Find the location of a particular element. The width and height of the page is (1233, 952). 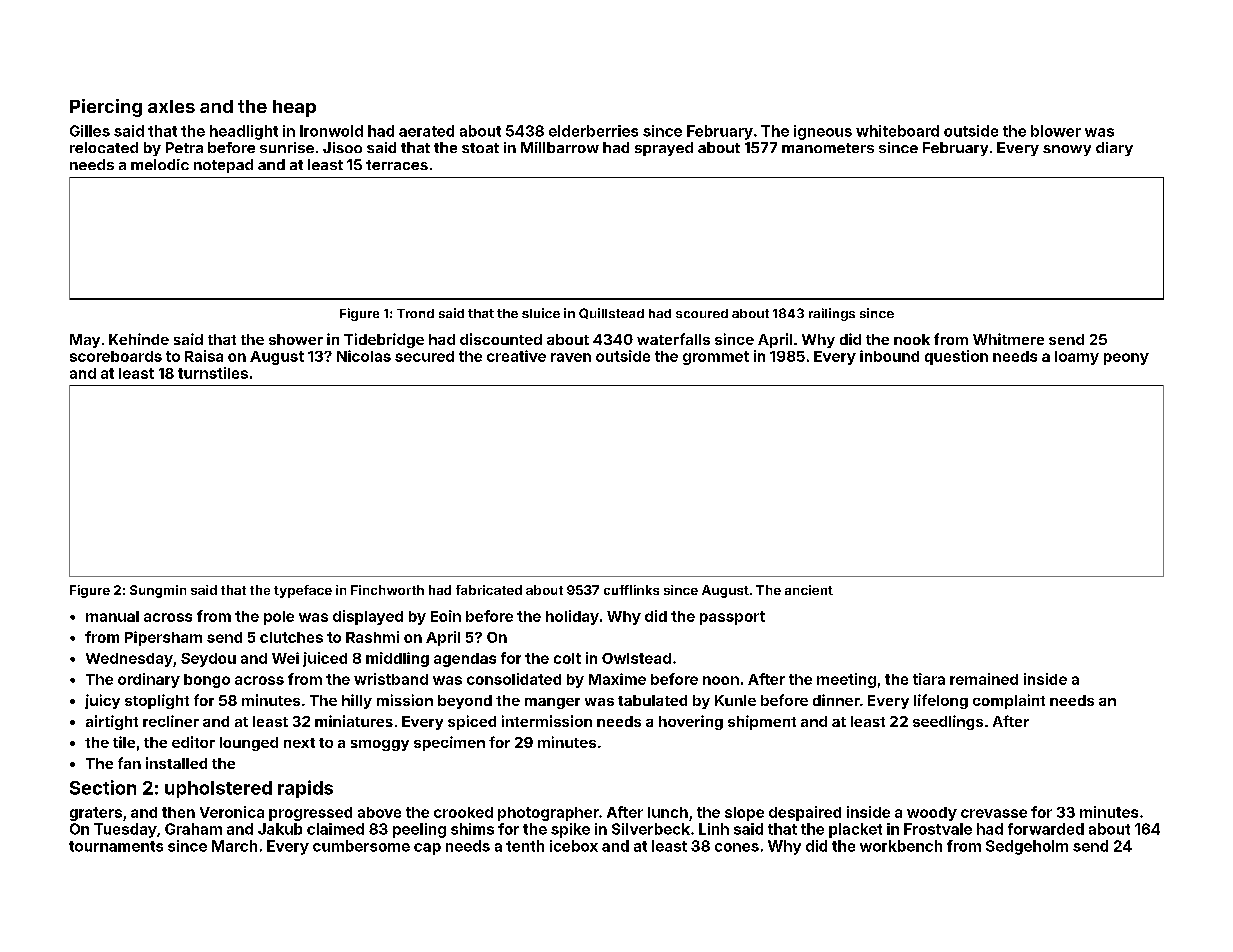

forwarded is located at coordinates (1046, 829).
